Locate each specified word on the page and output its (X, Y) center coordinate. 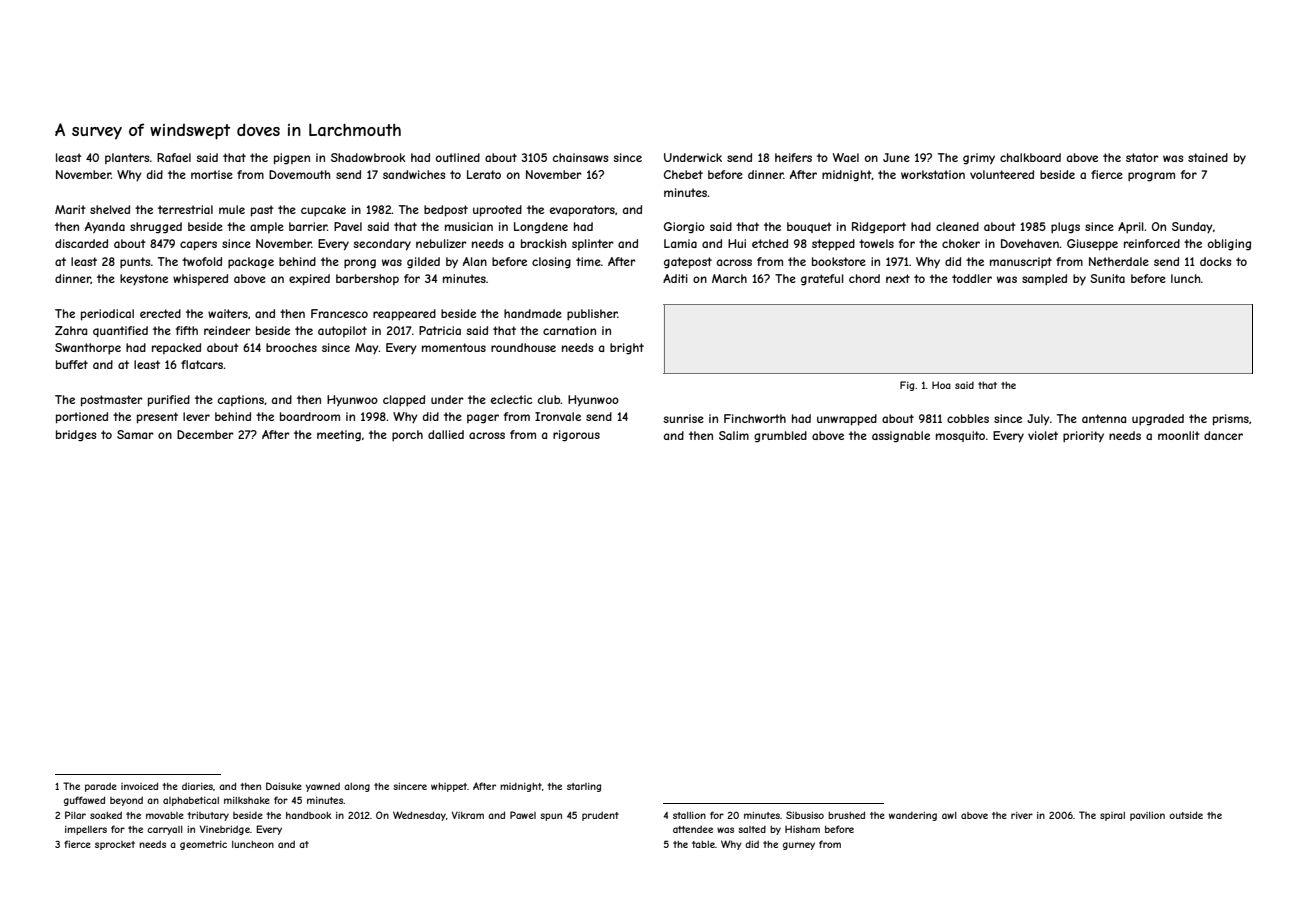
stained (1208, 157)
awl (949, 815)
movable (165, 815)
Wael (846, 157)
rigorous (576, 436)
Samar (135, 434)
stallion (689, 815)
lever (196, 416)
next (898, 278)
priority (1083, 437)
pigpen (292, 159)
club (549, 399)
